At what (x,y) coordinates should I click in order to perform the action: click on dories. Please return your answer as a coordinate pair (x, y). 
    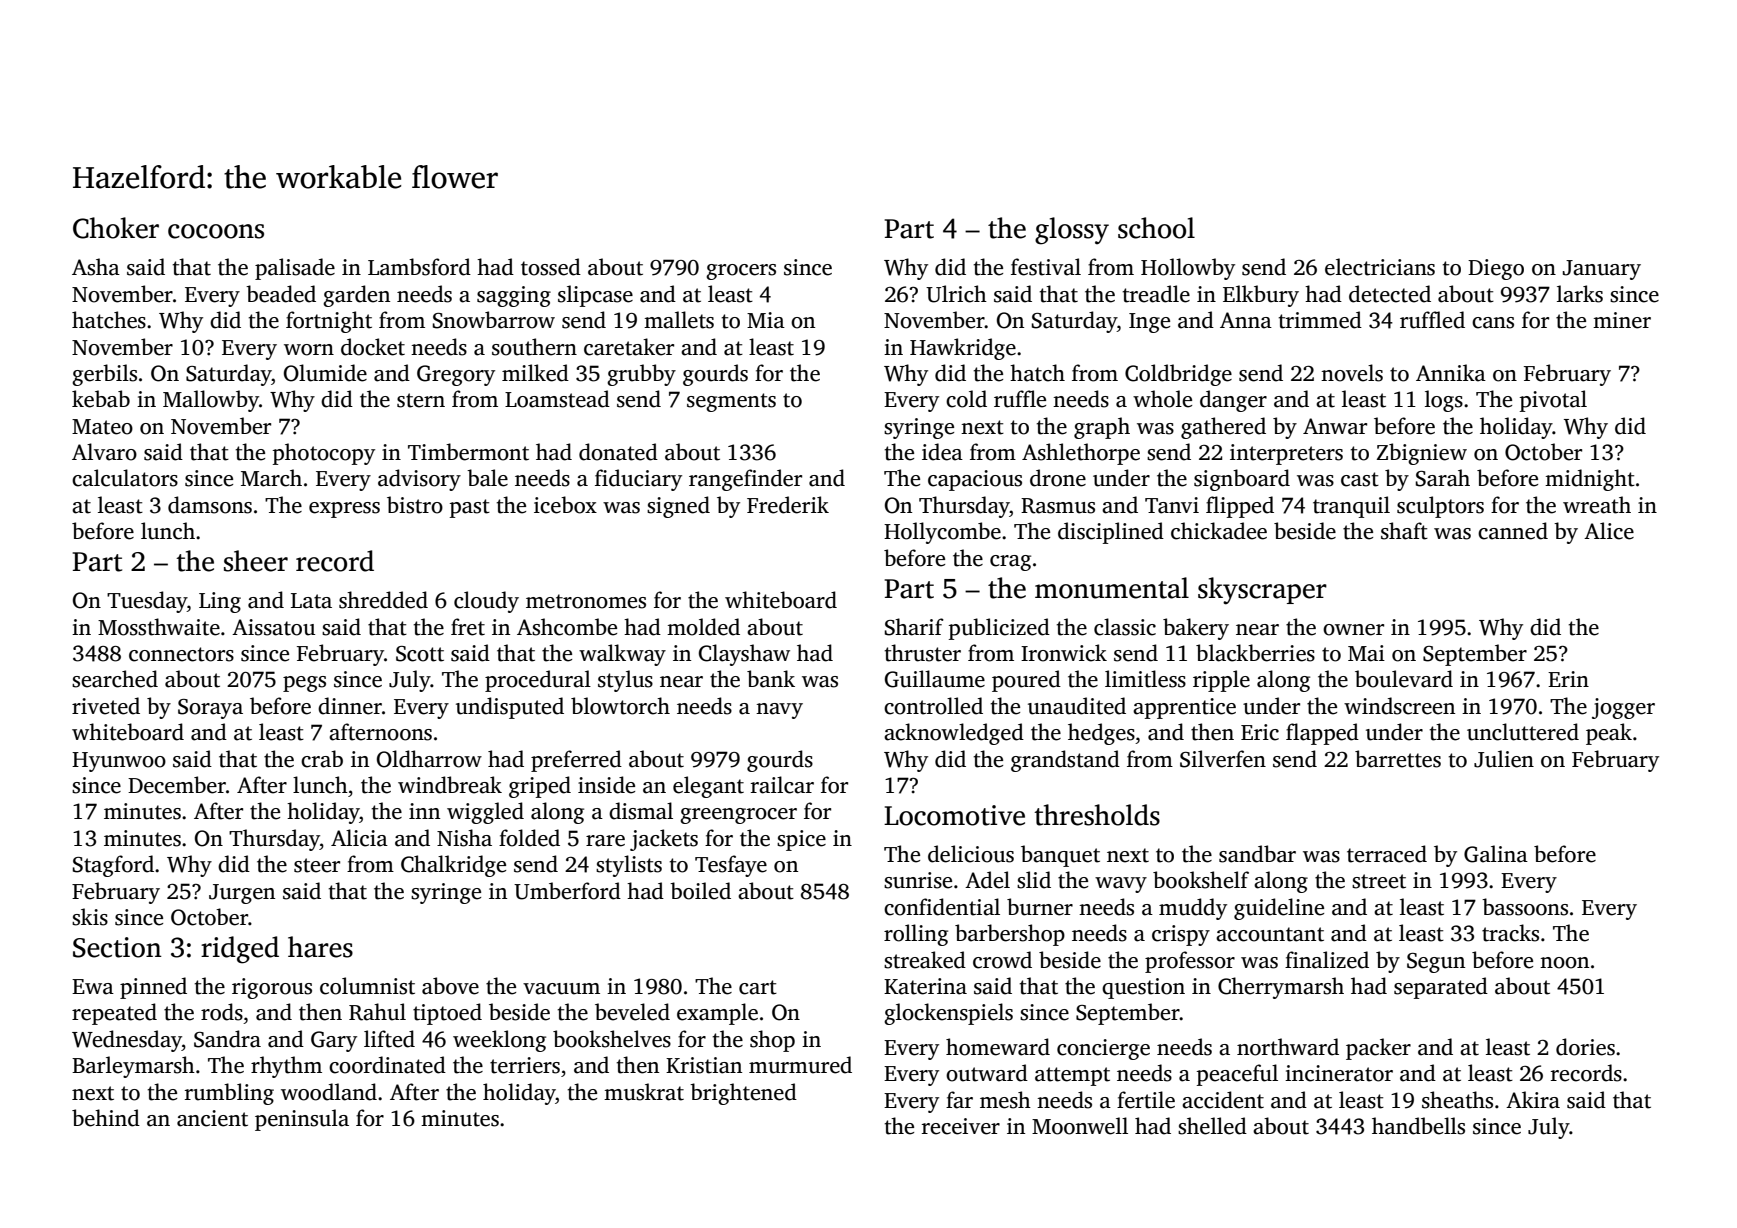
    Looking at the image, I should click on (1585, 1047).
